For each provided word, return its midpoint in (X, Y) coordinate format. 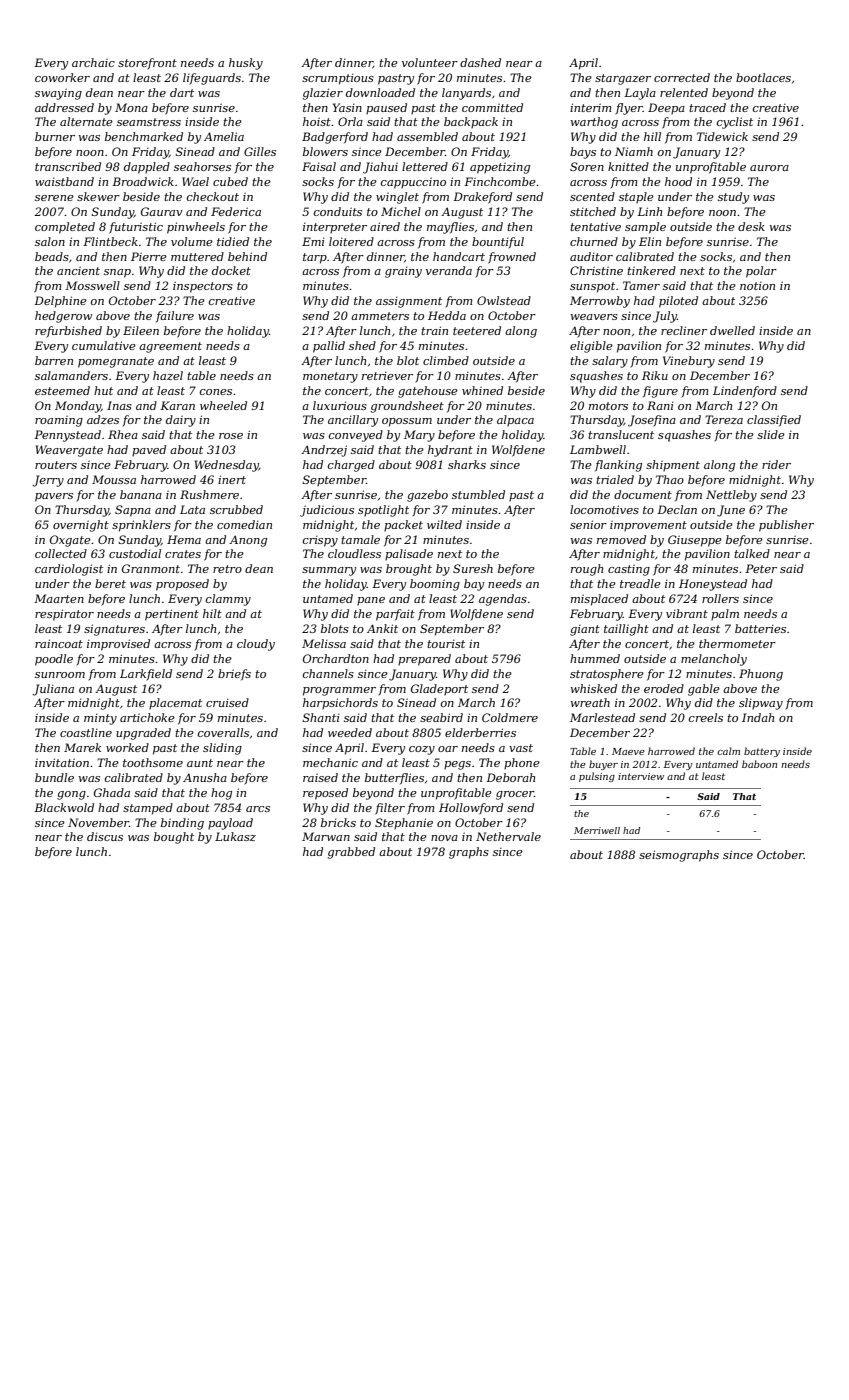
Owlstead (504, 300)
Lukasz (235, 836)
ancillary (353, 421)
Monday (78, 407)
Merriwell (597, 830)
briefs (234, 675)
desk (751, 226)
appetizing (500, 168)
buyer (603, 765)
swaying (58, 94)
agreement (170, 347)
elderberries (480, 732)
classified (774, 421)
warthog (594, 123)
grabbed (351, 853)
